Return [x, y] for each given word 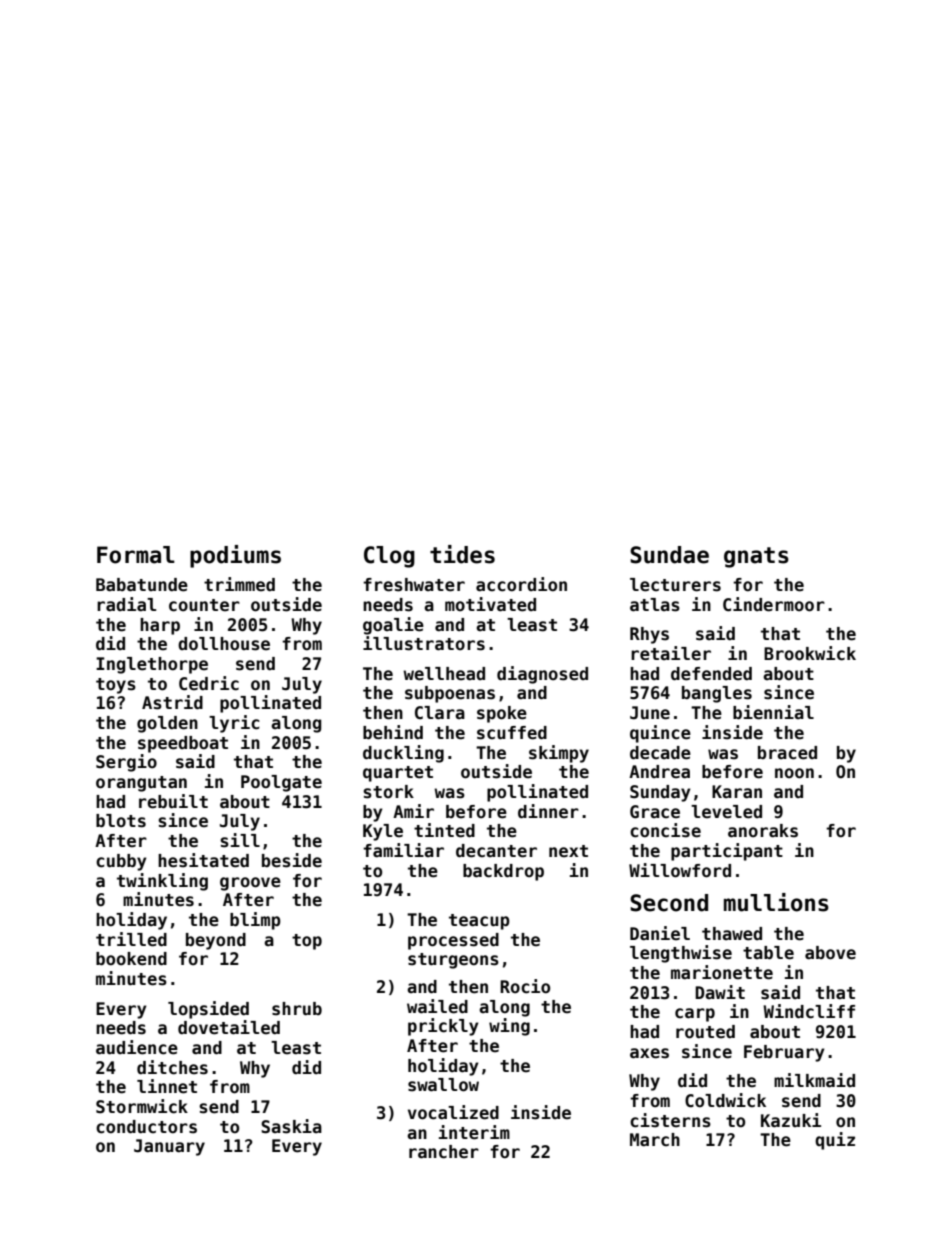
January [169, 1147]
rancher [444, 1152]
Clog [389, 557]
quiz [835, 1141]
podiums [235, 556]
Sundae [669, 555]
